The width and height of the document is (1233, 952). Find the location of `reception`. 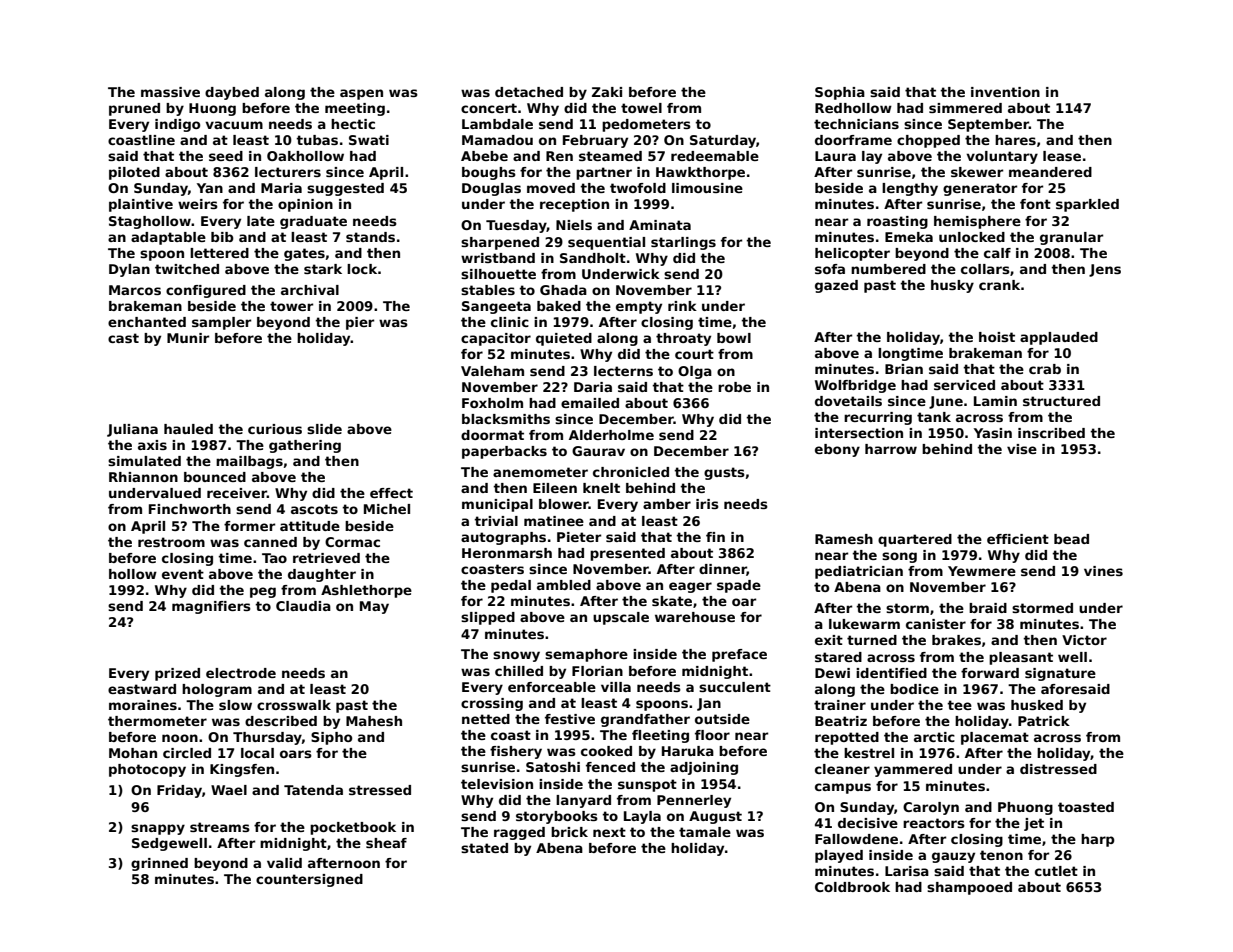

reception is located at coordinates (574, 205).
